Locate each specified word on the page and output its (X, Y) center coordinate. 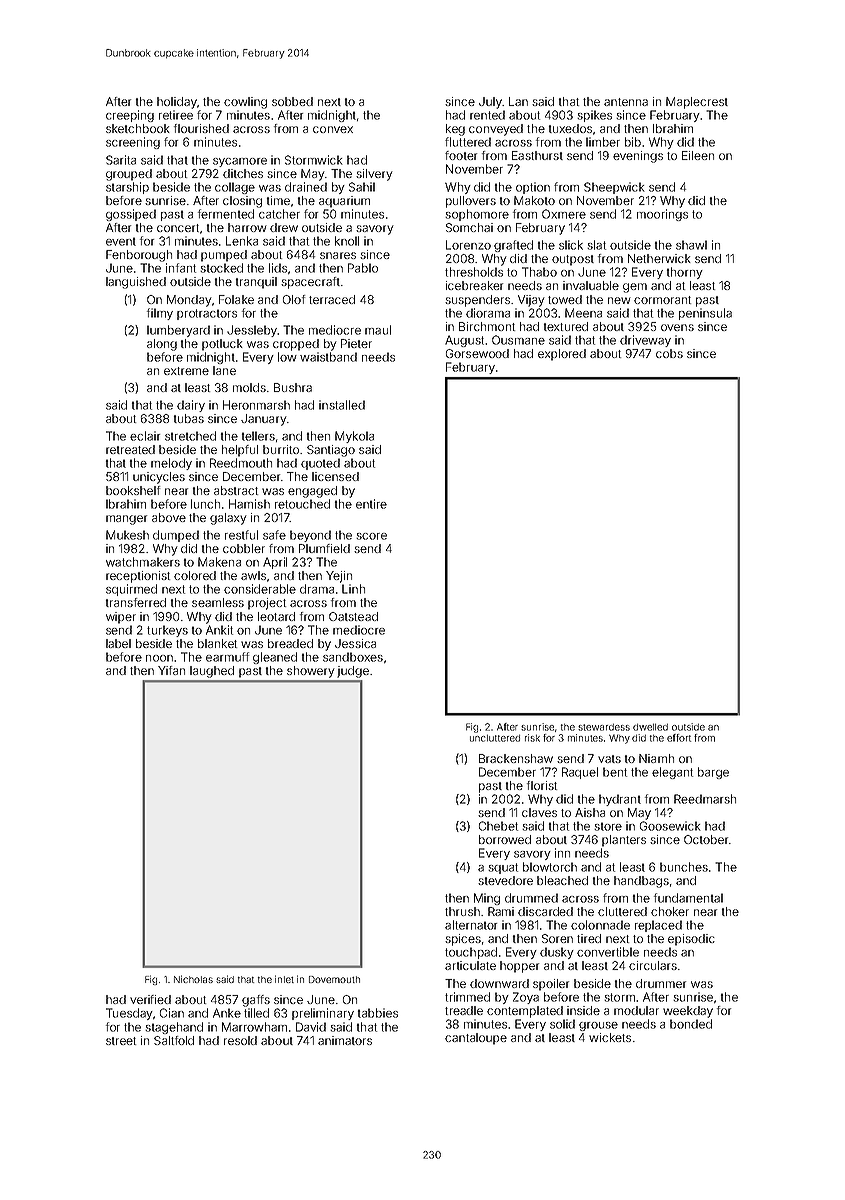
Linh (353, 589)
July (490, 103)
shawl (691, 245)
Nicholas (193, 979)
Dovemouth (334, 979)
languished (136, 283)
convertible (608, 952)
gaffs (256, 1001)
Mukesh (127, 535)
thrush (462, 911)
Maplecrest (697, 103)
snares (338, 255)
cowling (245, 103)
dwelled (650, 727)
